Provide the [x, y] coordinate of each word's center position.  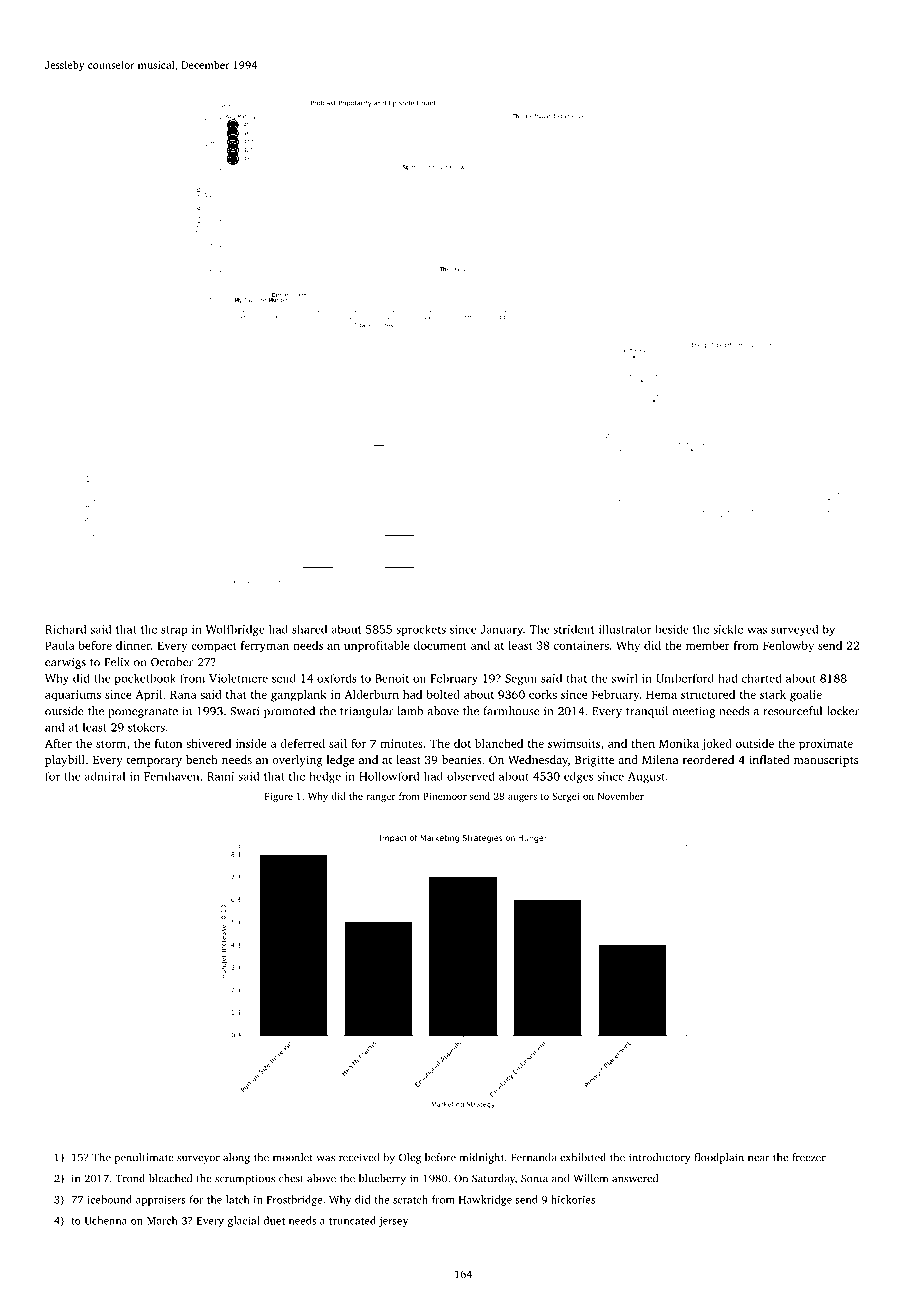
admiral [105, 776]
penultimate [144, 1158]
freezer [809, 1157]
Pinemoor [445, 796]
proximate [826, 745]
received [359, 1157]
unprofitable [377, 647]
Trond [130, 1178]
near [759, 1158]
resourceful [793, 711]
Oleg [410, 1158]
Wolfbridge [235, 630]
